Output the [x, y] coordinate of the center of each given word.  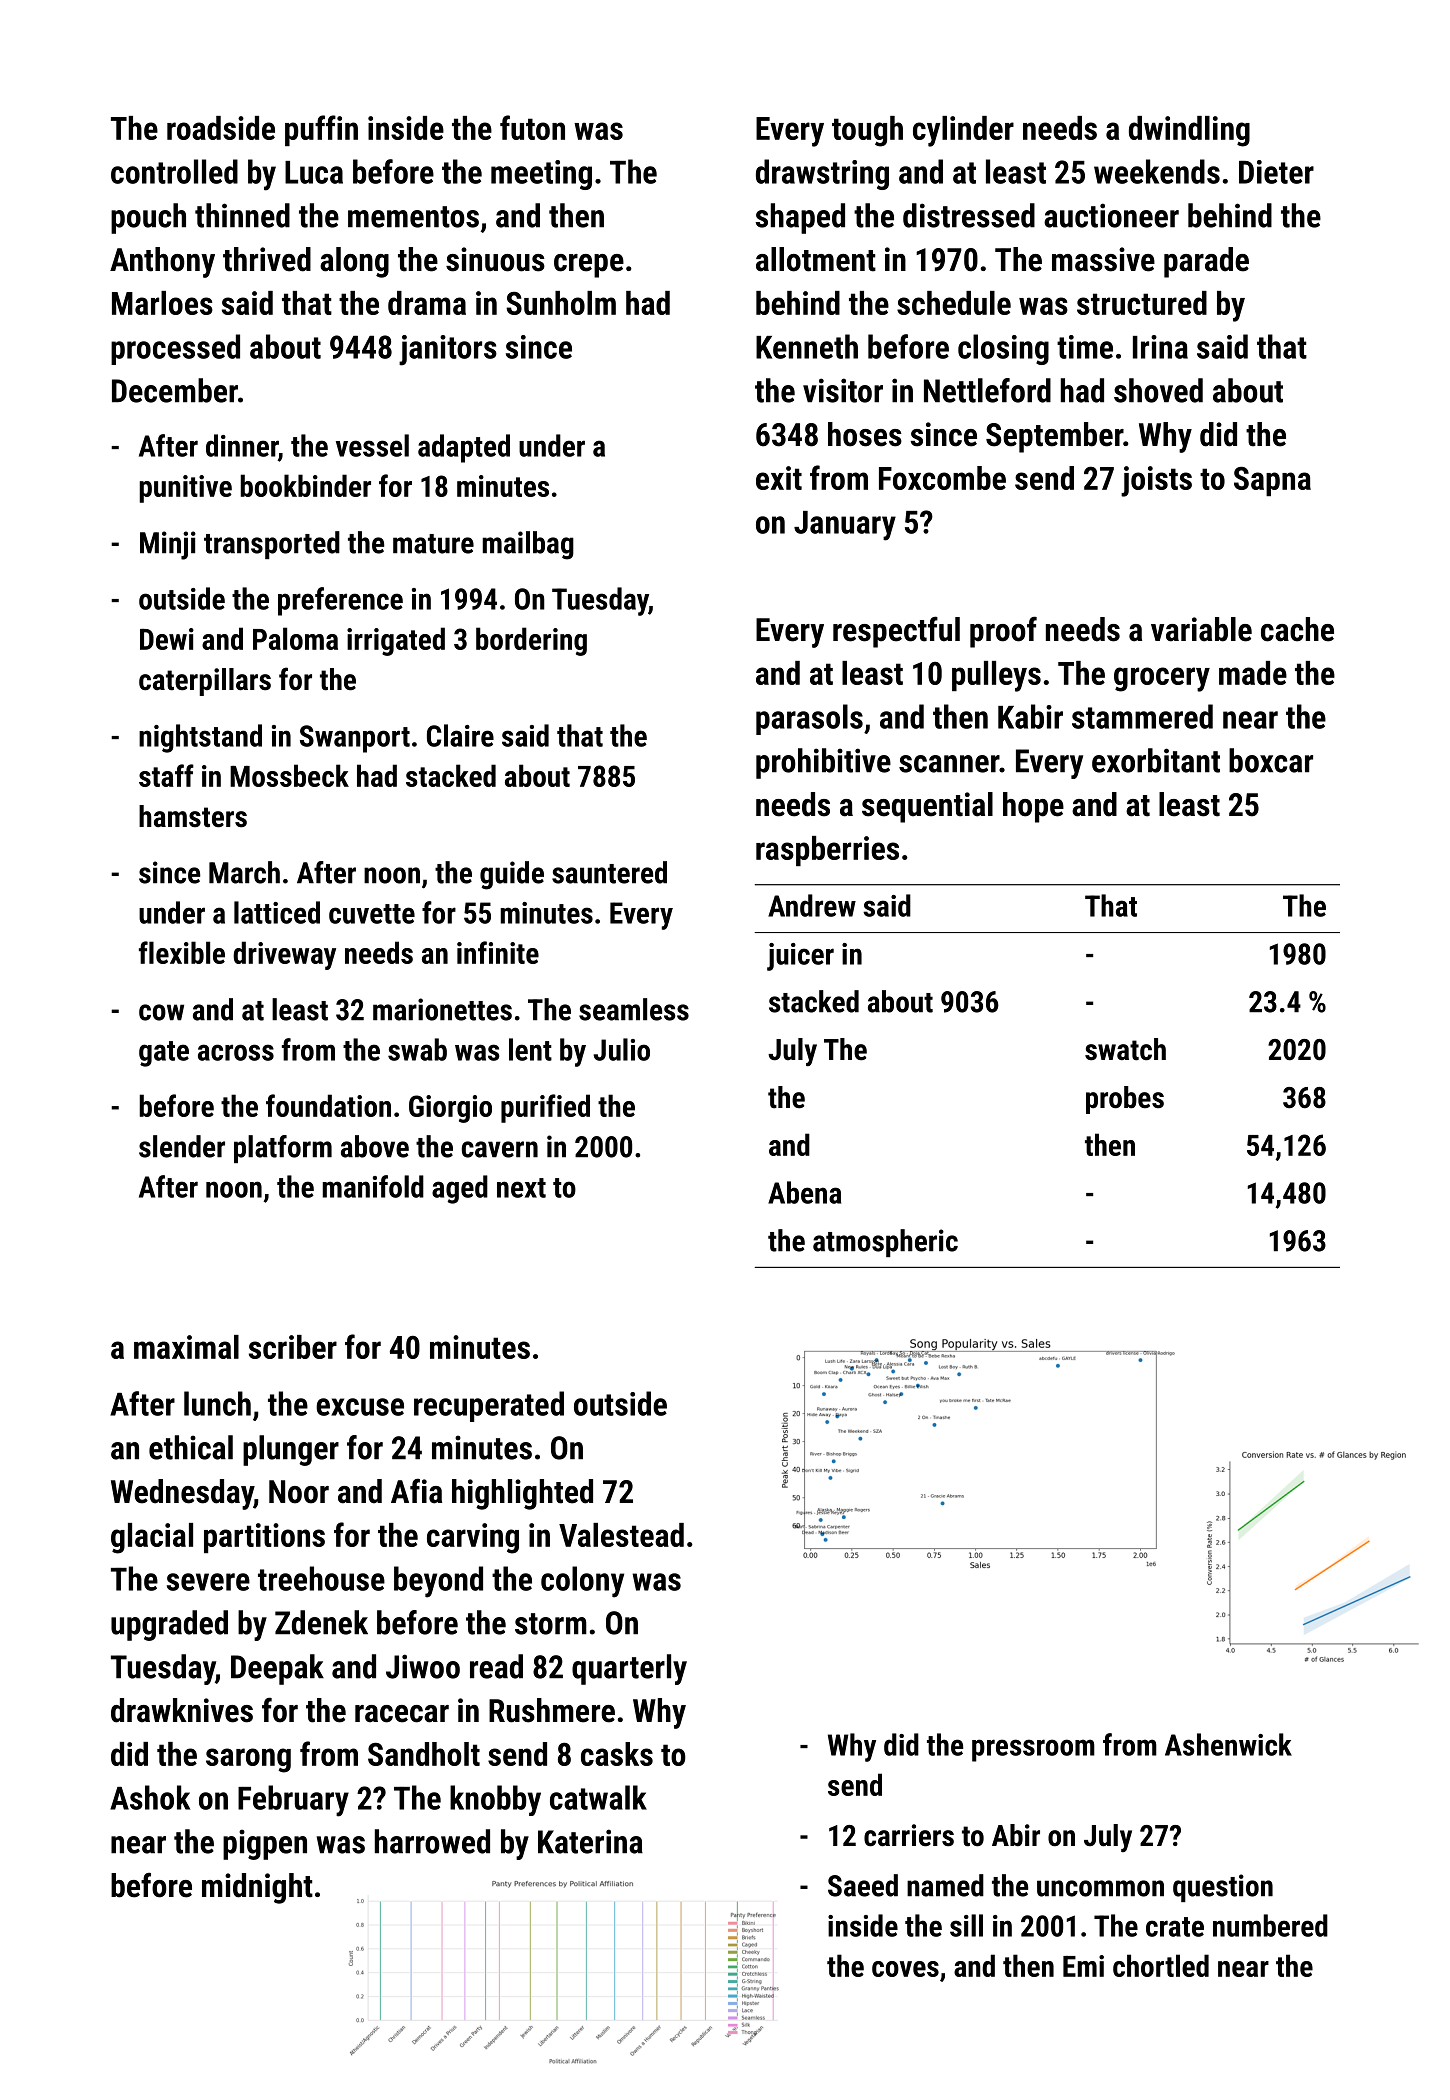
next [521, 1188]
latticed [277, 912]
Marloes [162, 303]
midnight [257, 1888]
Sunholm [561, 303]
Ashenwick [1228, 1744]
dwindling [1189, 131]
